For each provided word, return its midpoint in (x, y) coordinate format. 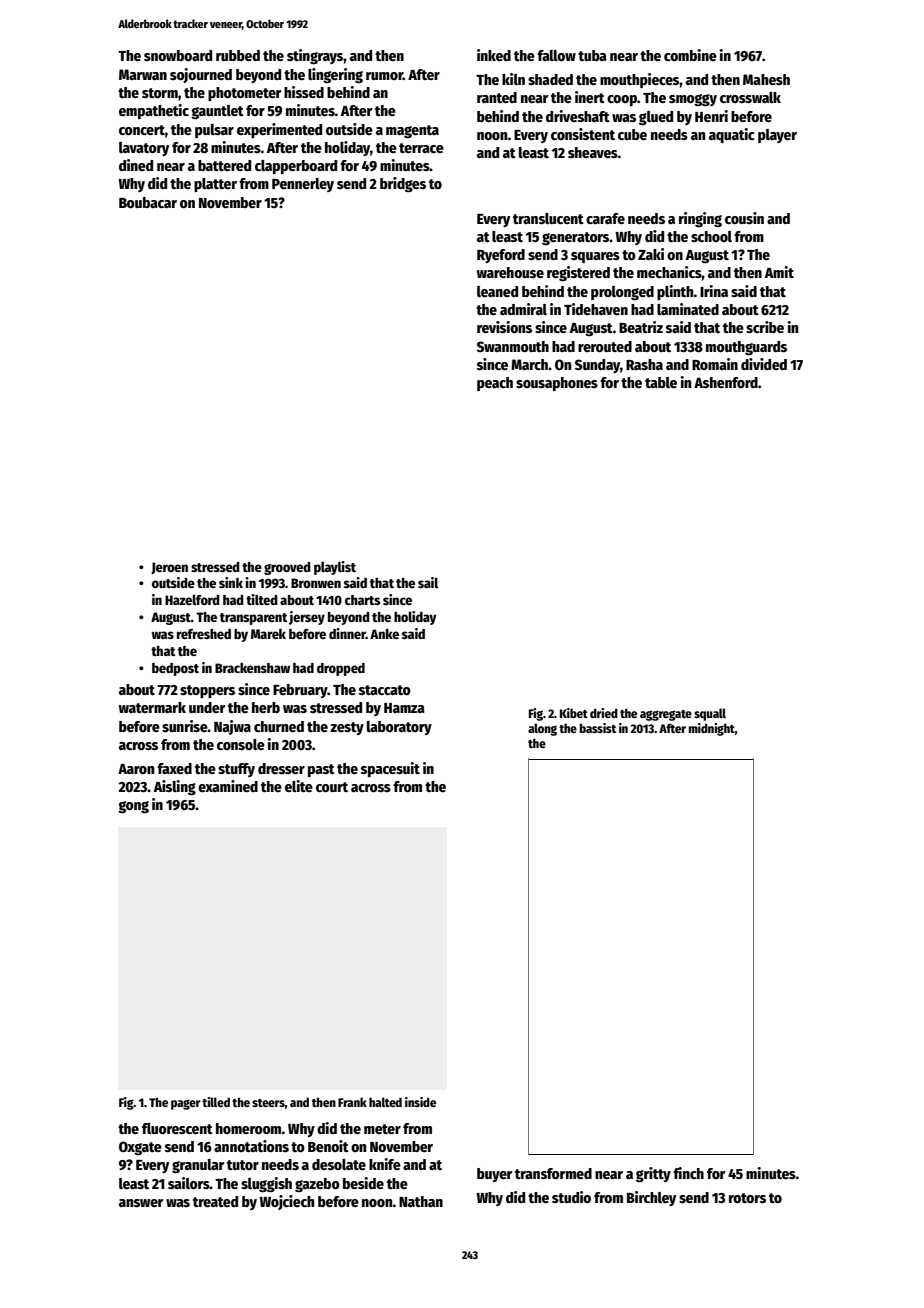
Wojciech (286, 1202)
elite (299, 786)
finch (688, 1173)
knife (385, 1164)
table (661, 382)
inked (494, 55)
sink (231, 582)
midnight (712, 729)
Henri (711, 116)
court (332, 787)
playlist (335, 568)
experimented (279, 130)
